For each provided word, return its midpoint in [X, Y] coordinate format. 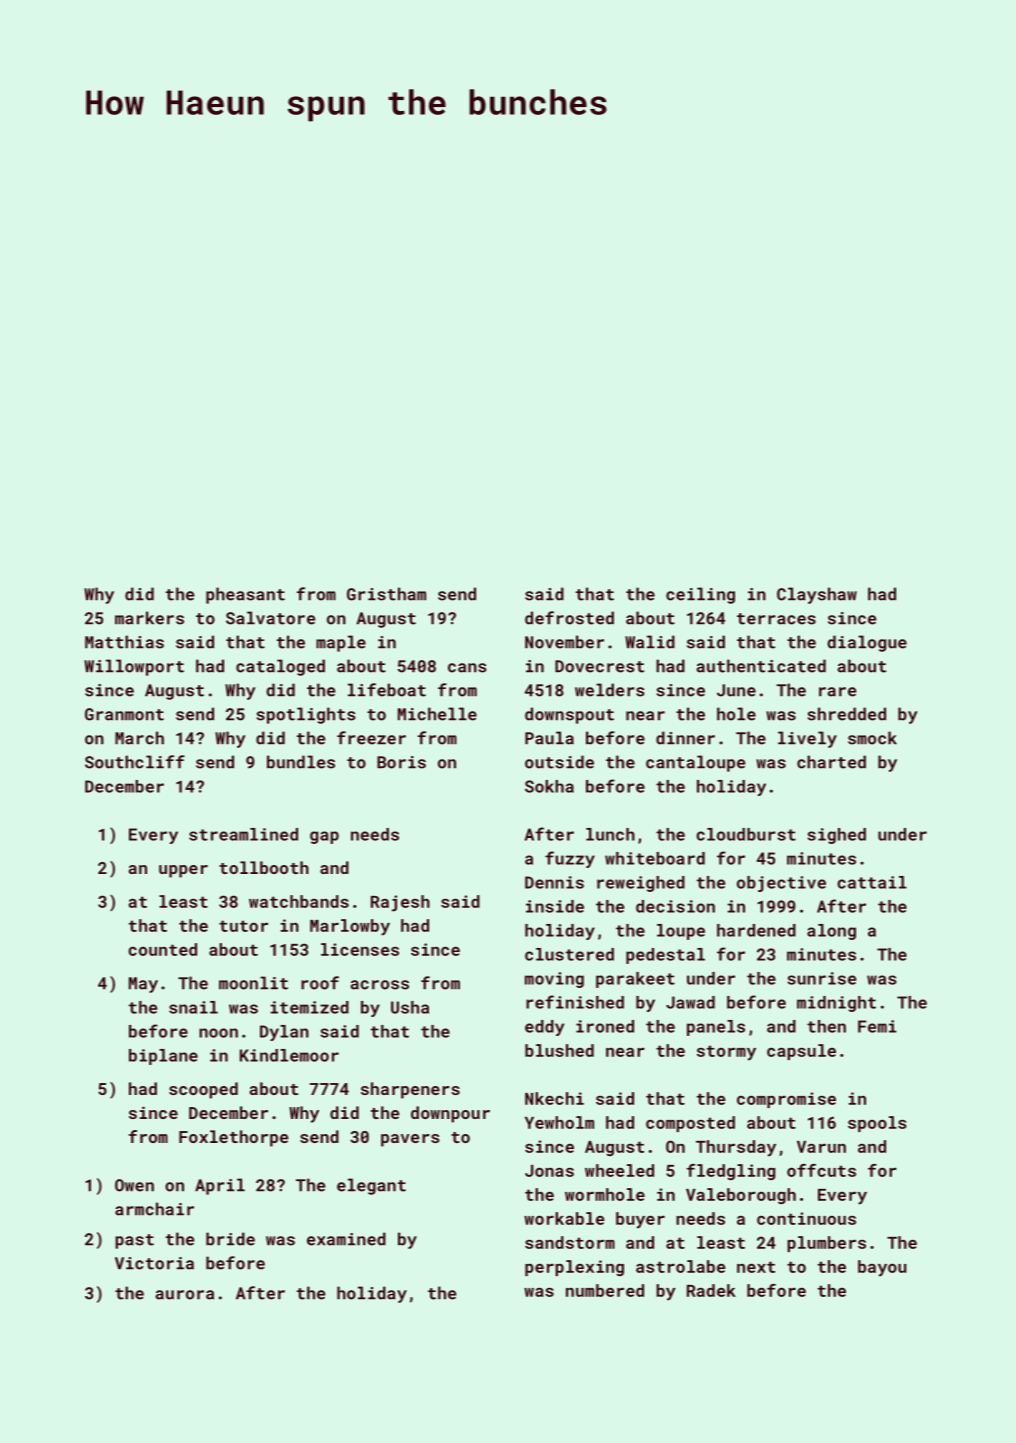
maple [341, 643]
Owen [134, 1185]
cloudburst [746, 834]
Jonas [549, 1171]
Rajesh [400, 903]
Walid [650, 642]
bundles [301, 762]
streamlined [243, 834]
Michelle [437, 714]
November [564, 642]
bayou [882, 1268]
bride [230, 1239]
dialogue [867, 643]
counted [162, 949]
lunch [610, 834]
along [831, 932]
